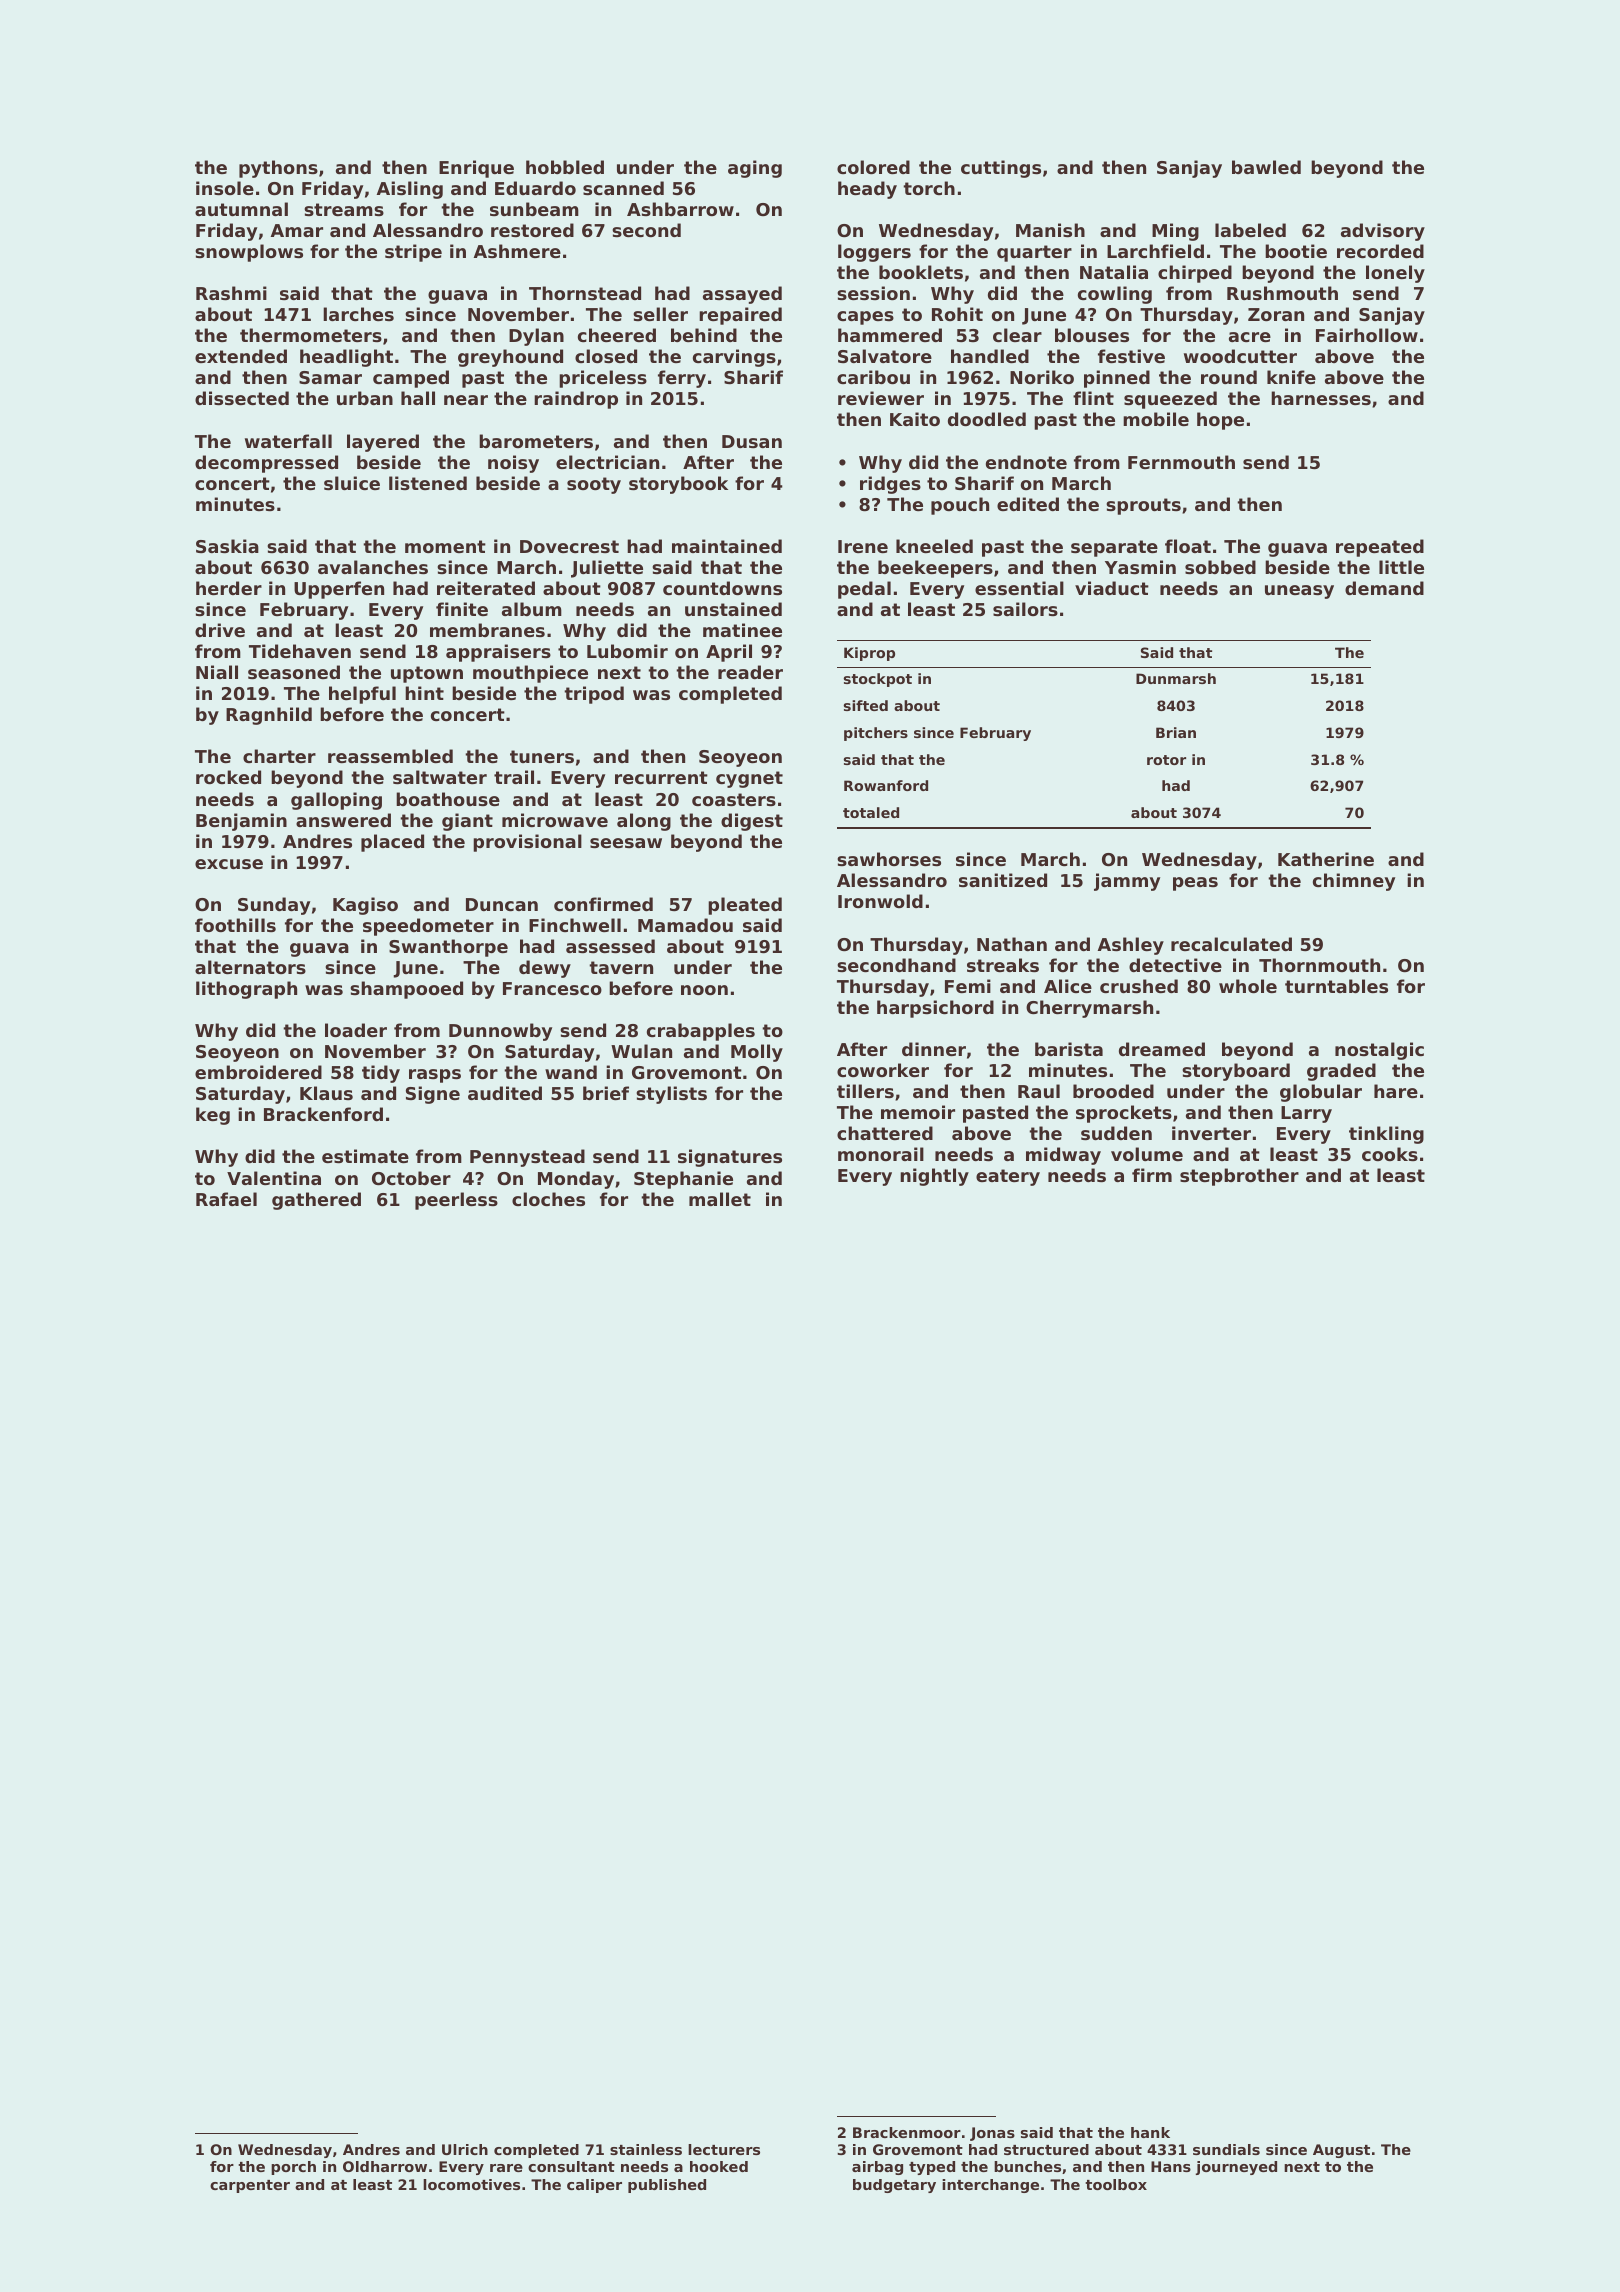 The height and width of the screenshot is (2292, 1620). Describe the element at coordinates (745, 906) in the screenshot. I see `pleated` at that location.
